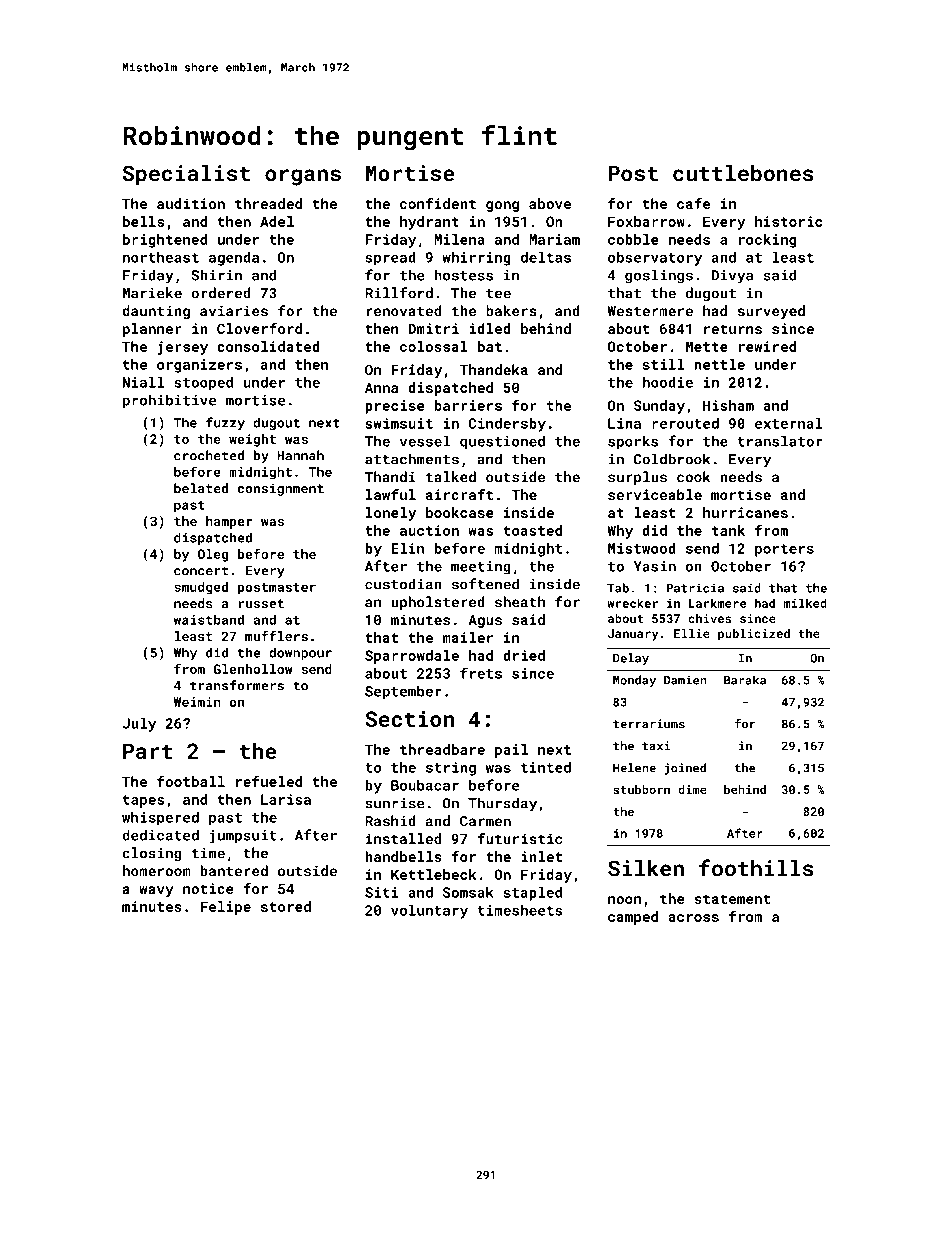  I want to click on cuttlebones, so click(743, 173).
